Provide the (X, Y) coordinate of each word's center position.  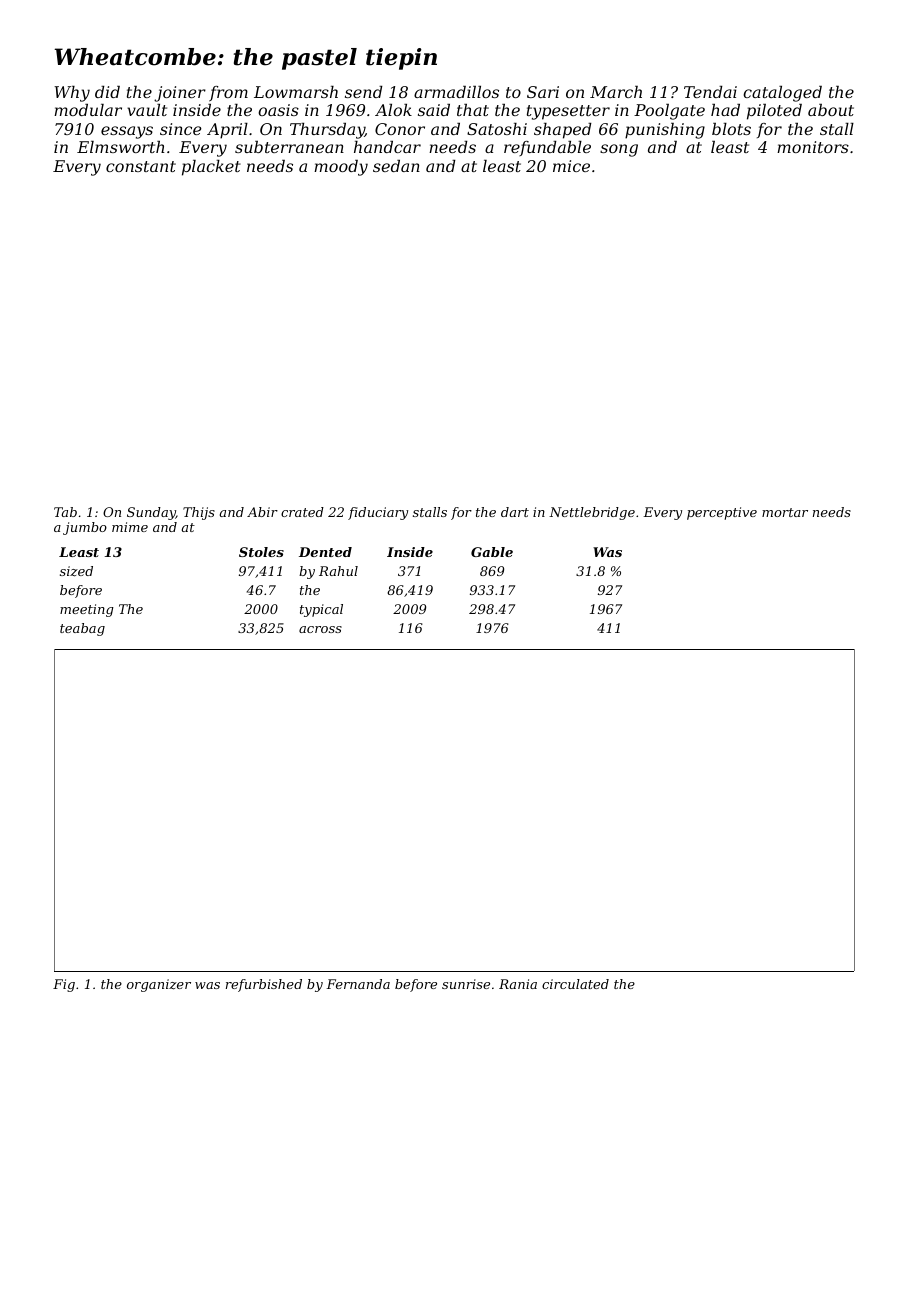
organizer (159, 985)
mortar (785, 512)
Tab (65, 512)
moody (341, 168)
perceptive (722, 513)
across (320, 629)
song (619, 150)
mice (571, 166)
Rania (518, 984)
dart (515, 512)
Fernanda (358, 984)
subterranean (289, 147)
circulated (575, 984)
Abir (262, 512)
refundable (547, 148)
